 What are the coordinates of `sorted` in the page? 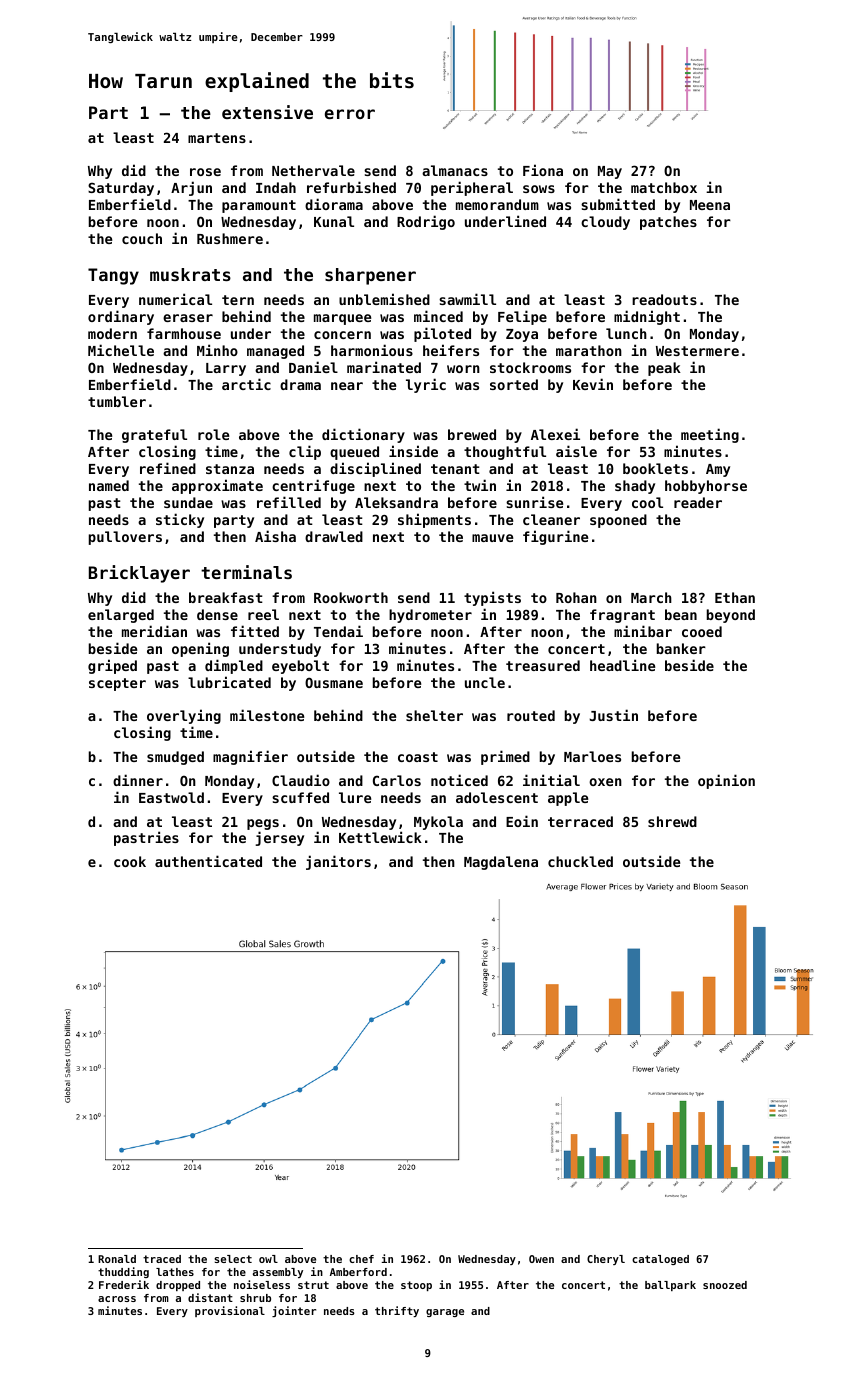 It's located at (514, 384).
